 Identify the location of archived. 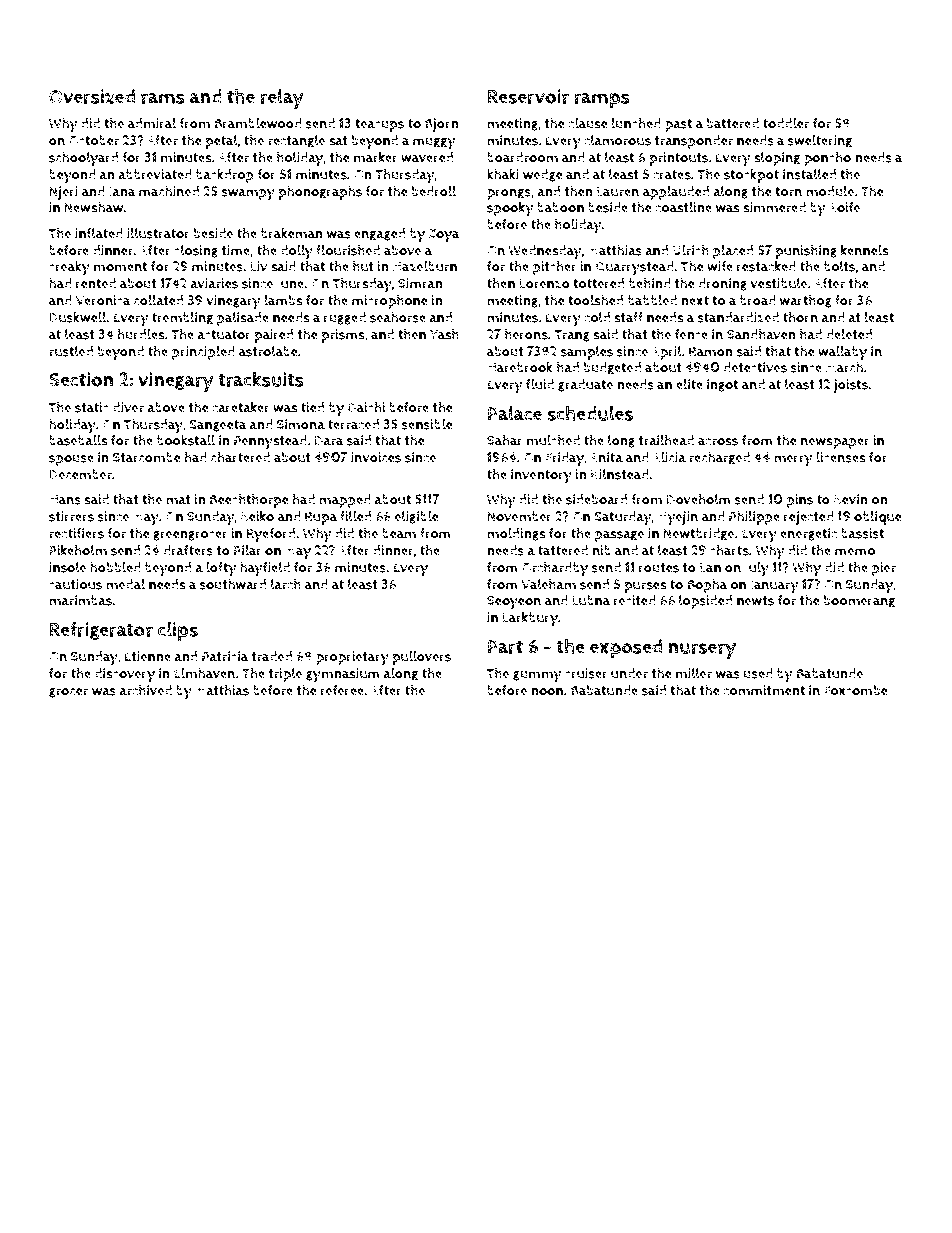
(145, 690).
